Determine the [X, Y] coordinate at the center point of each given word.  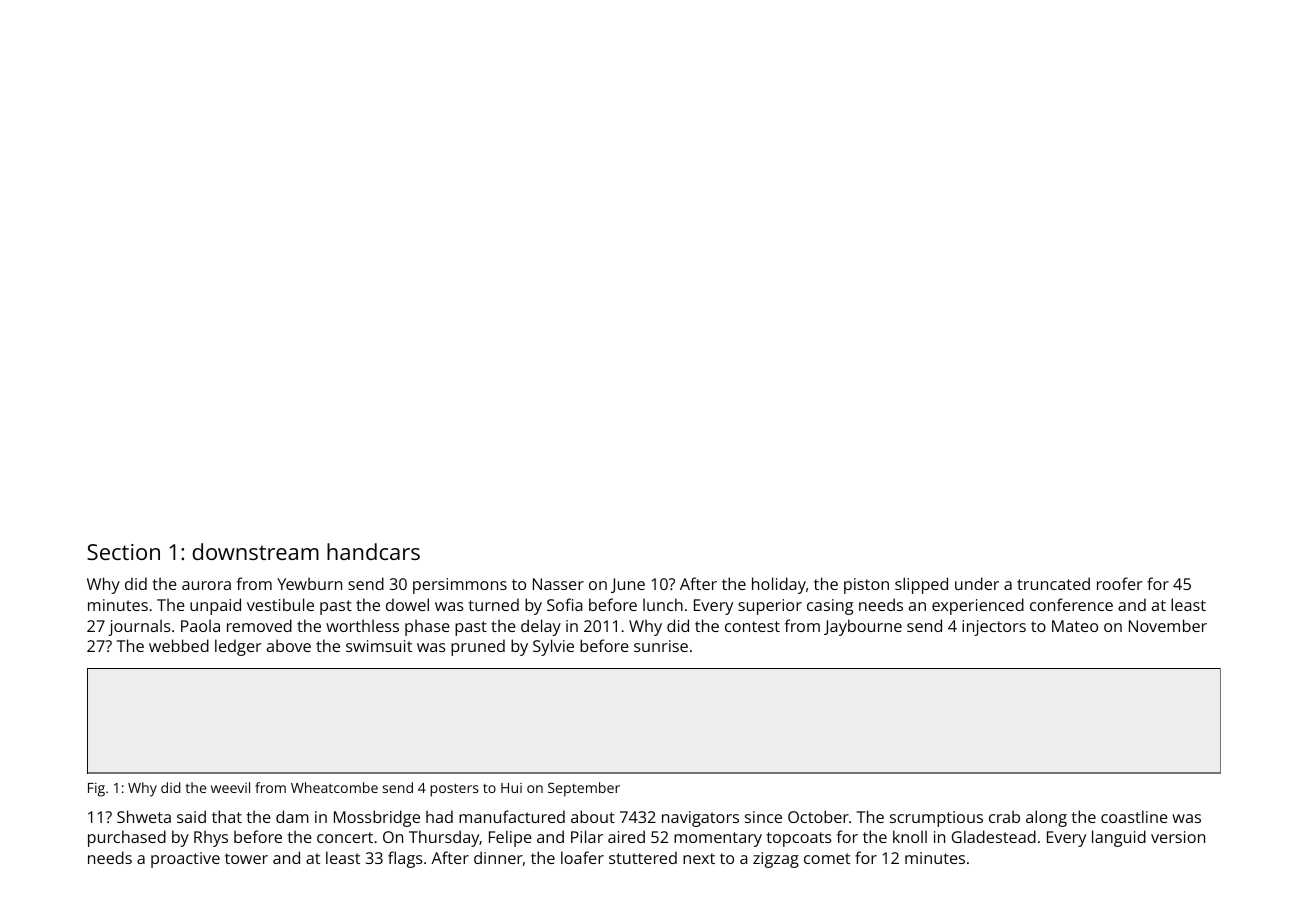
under [977, 583]
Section [123, 552]
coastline [1134, 816]
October [818, 816]
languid [1119, 838]
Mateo [1075, 626]
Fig [96, 789]
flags [405, 859]
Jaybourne [863, 627]
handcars [373, 551]
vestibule [280, 604]
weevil [230, 787]
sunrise [661, 646]
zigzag [776, 860]
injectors [994, 628]
